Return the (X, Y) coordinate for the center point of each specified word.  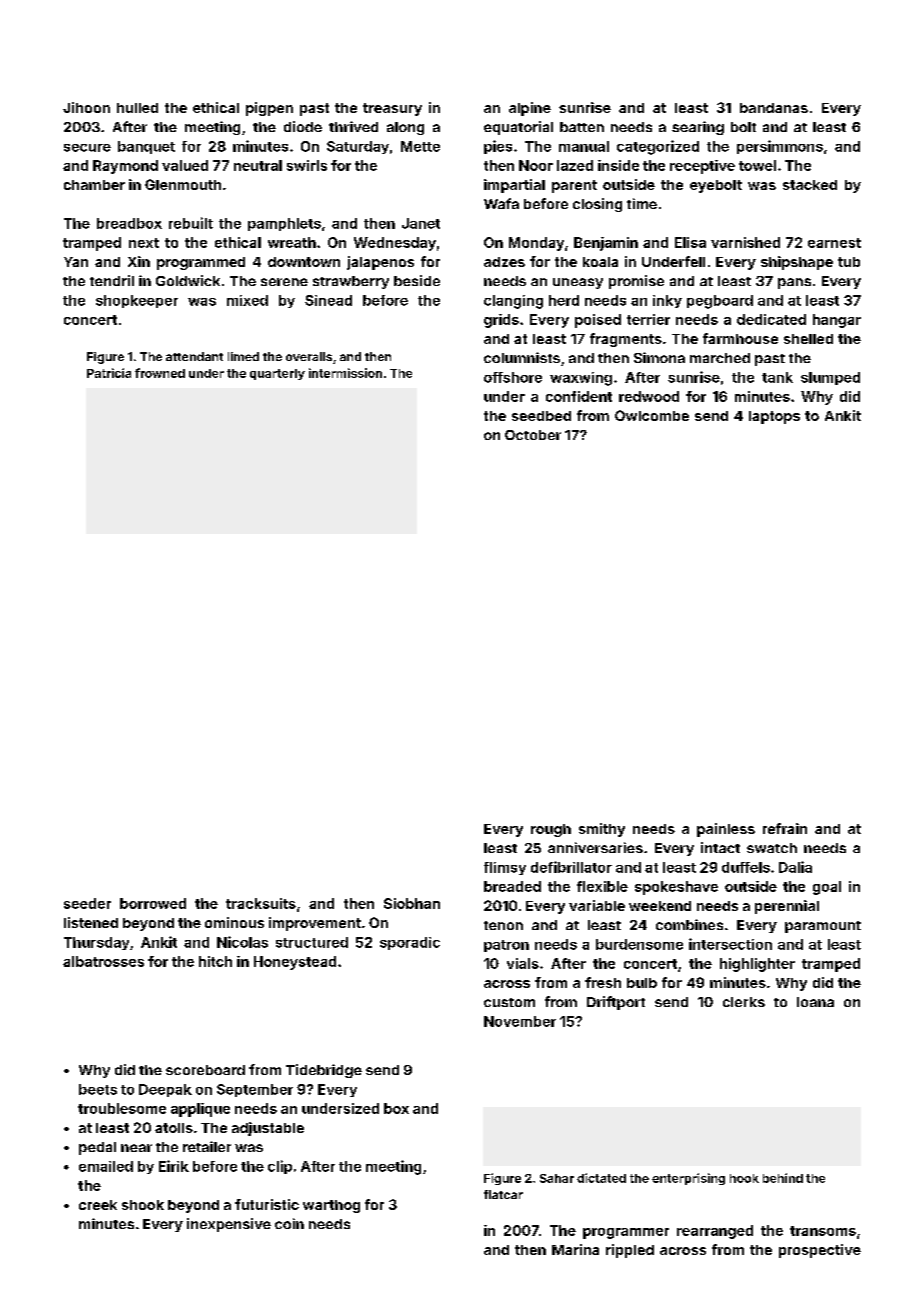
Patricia (109, 373)
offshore (513, 377)
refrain (785, 828)
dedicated (771, 319)
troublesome (122, 1108)
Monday (536, 244)
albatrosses (103, 961)
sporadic (410, 943)
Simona (659, 357)
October (533, 435)
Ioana (815, 1002)
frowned (160, 373)
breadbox (129, 223)
